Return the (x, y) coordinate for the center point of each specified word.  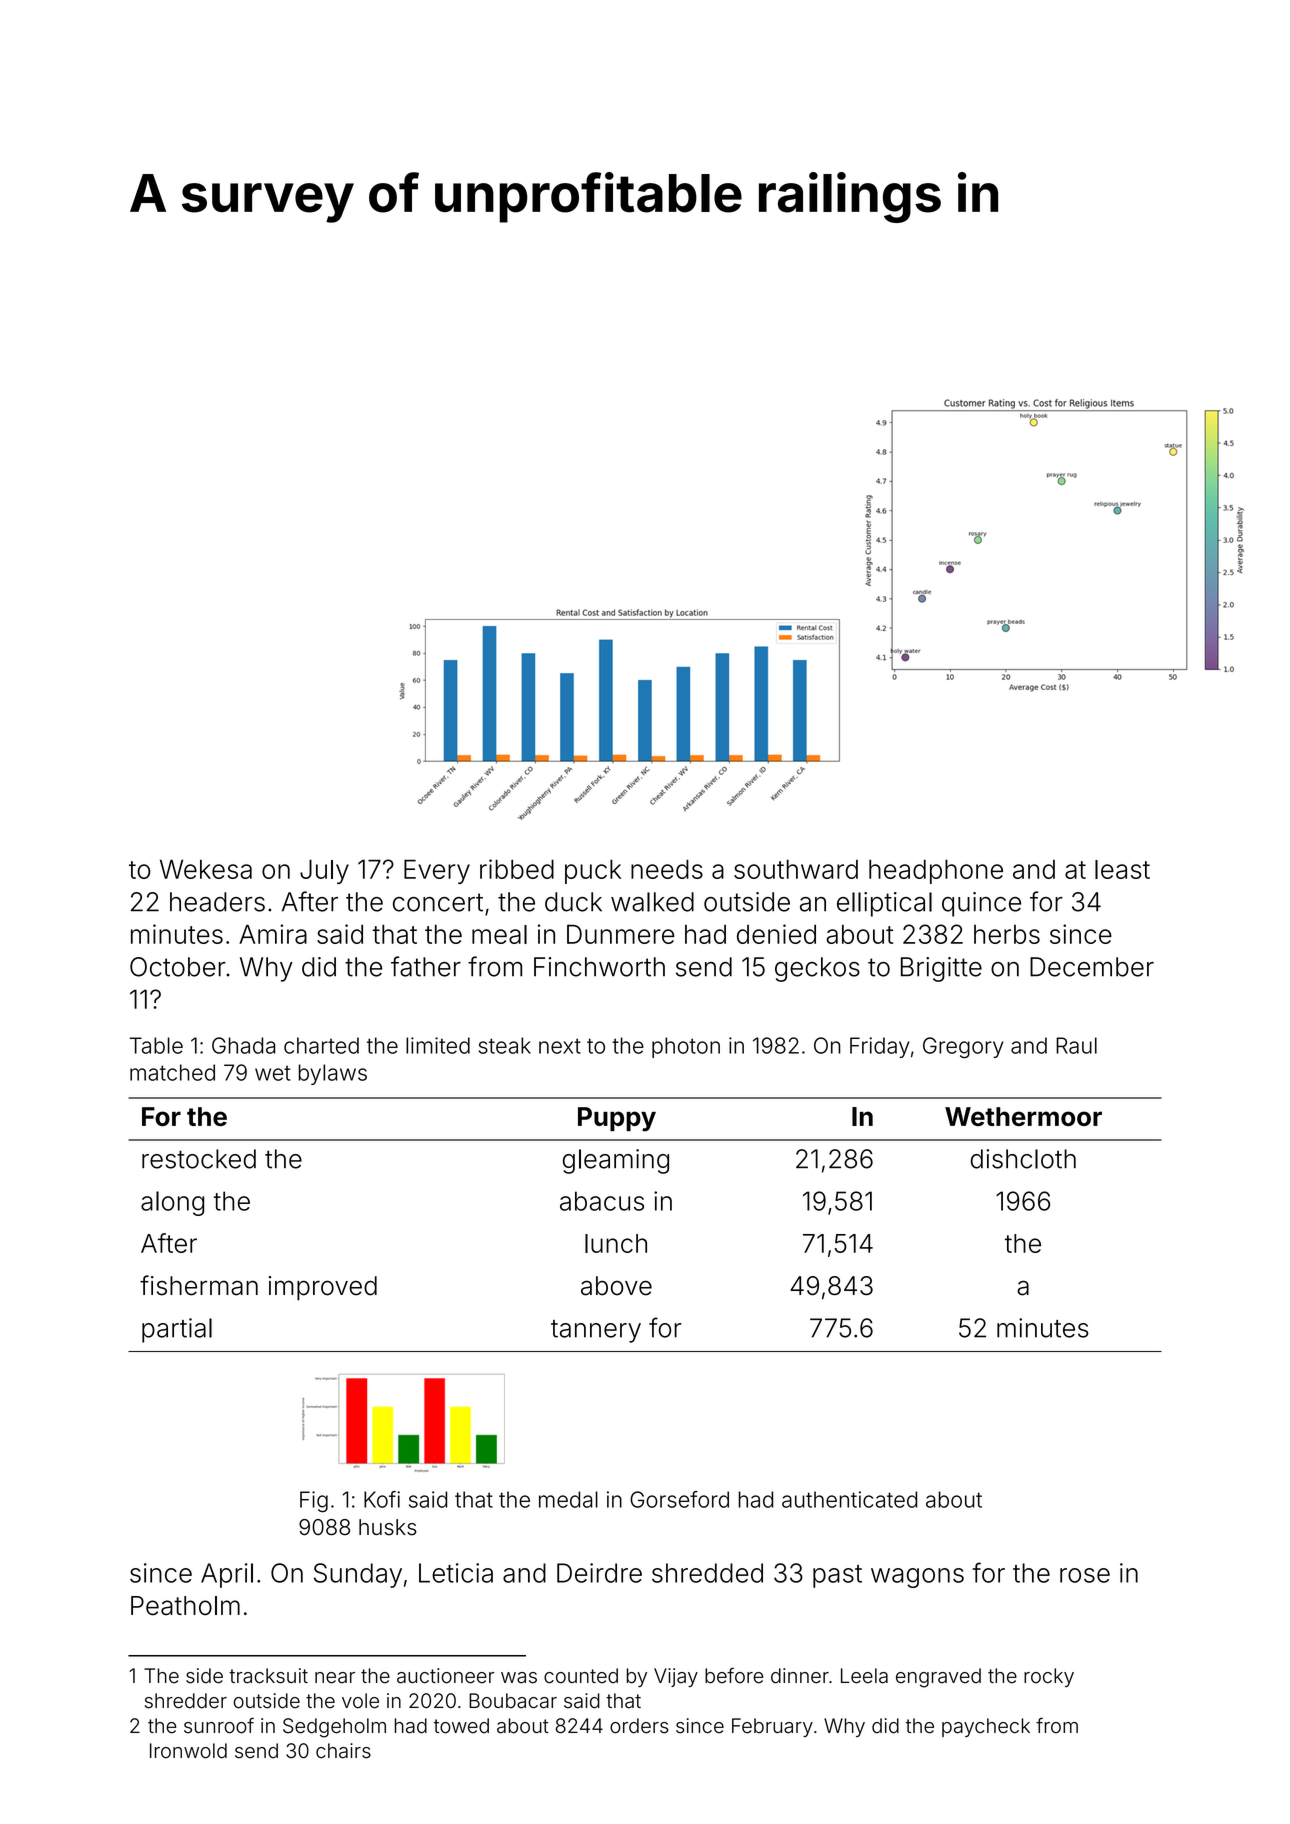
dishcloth (1023, 1159)
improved (323, 1288)
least (1122, 869)
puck (593, 871)
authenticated (849, 1499)
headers (217, 902)
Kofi (382, 1499)
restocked (199, 1159)
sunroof (219, 1725)
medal (568, 1499)
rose (1085, 1575)
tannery (596, 1331)
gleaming (616, 1161)
